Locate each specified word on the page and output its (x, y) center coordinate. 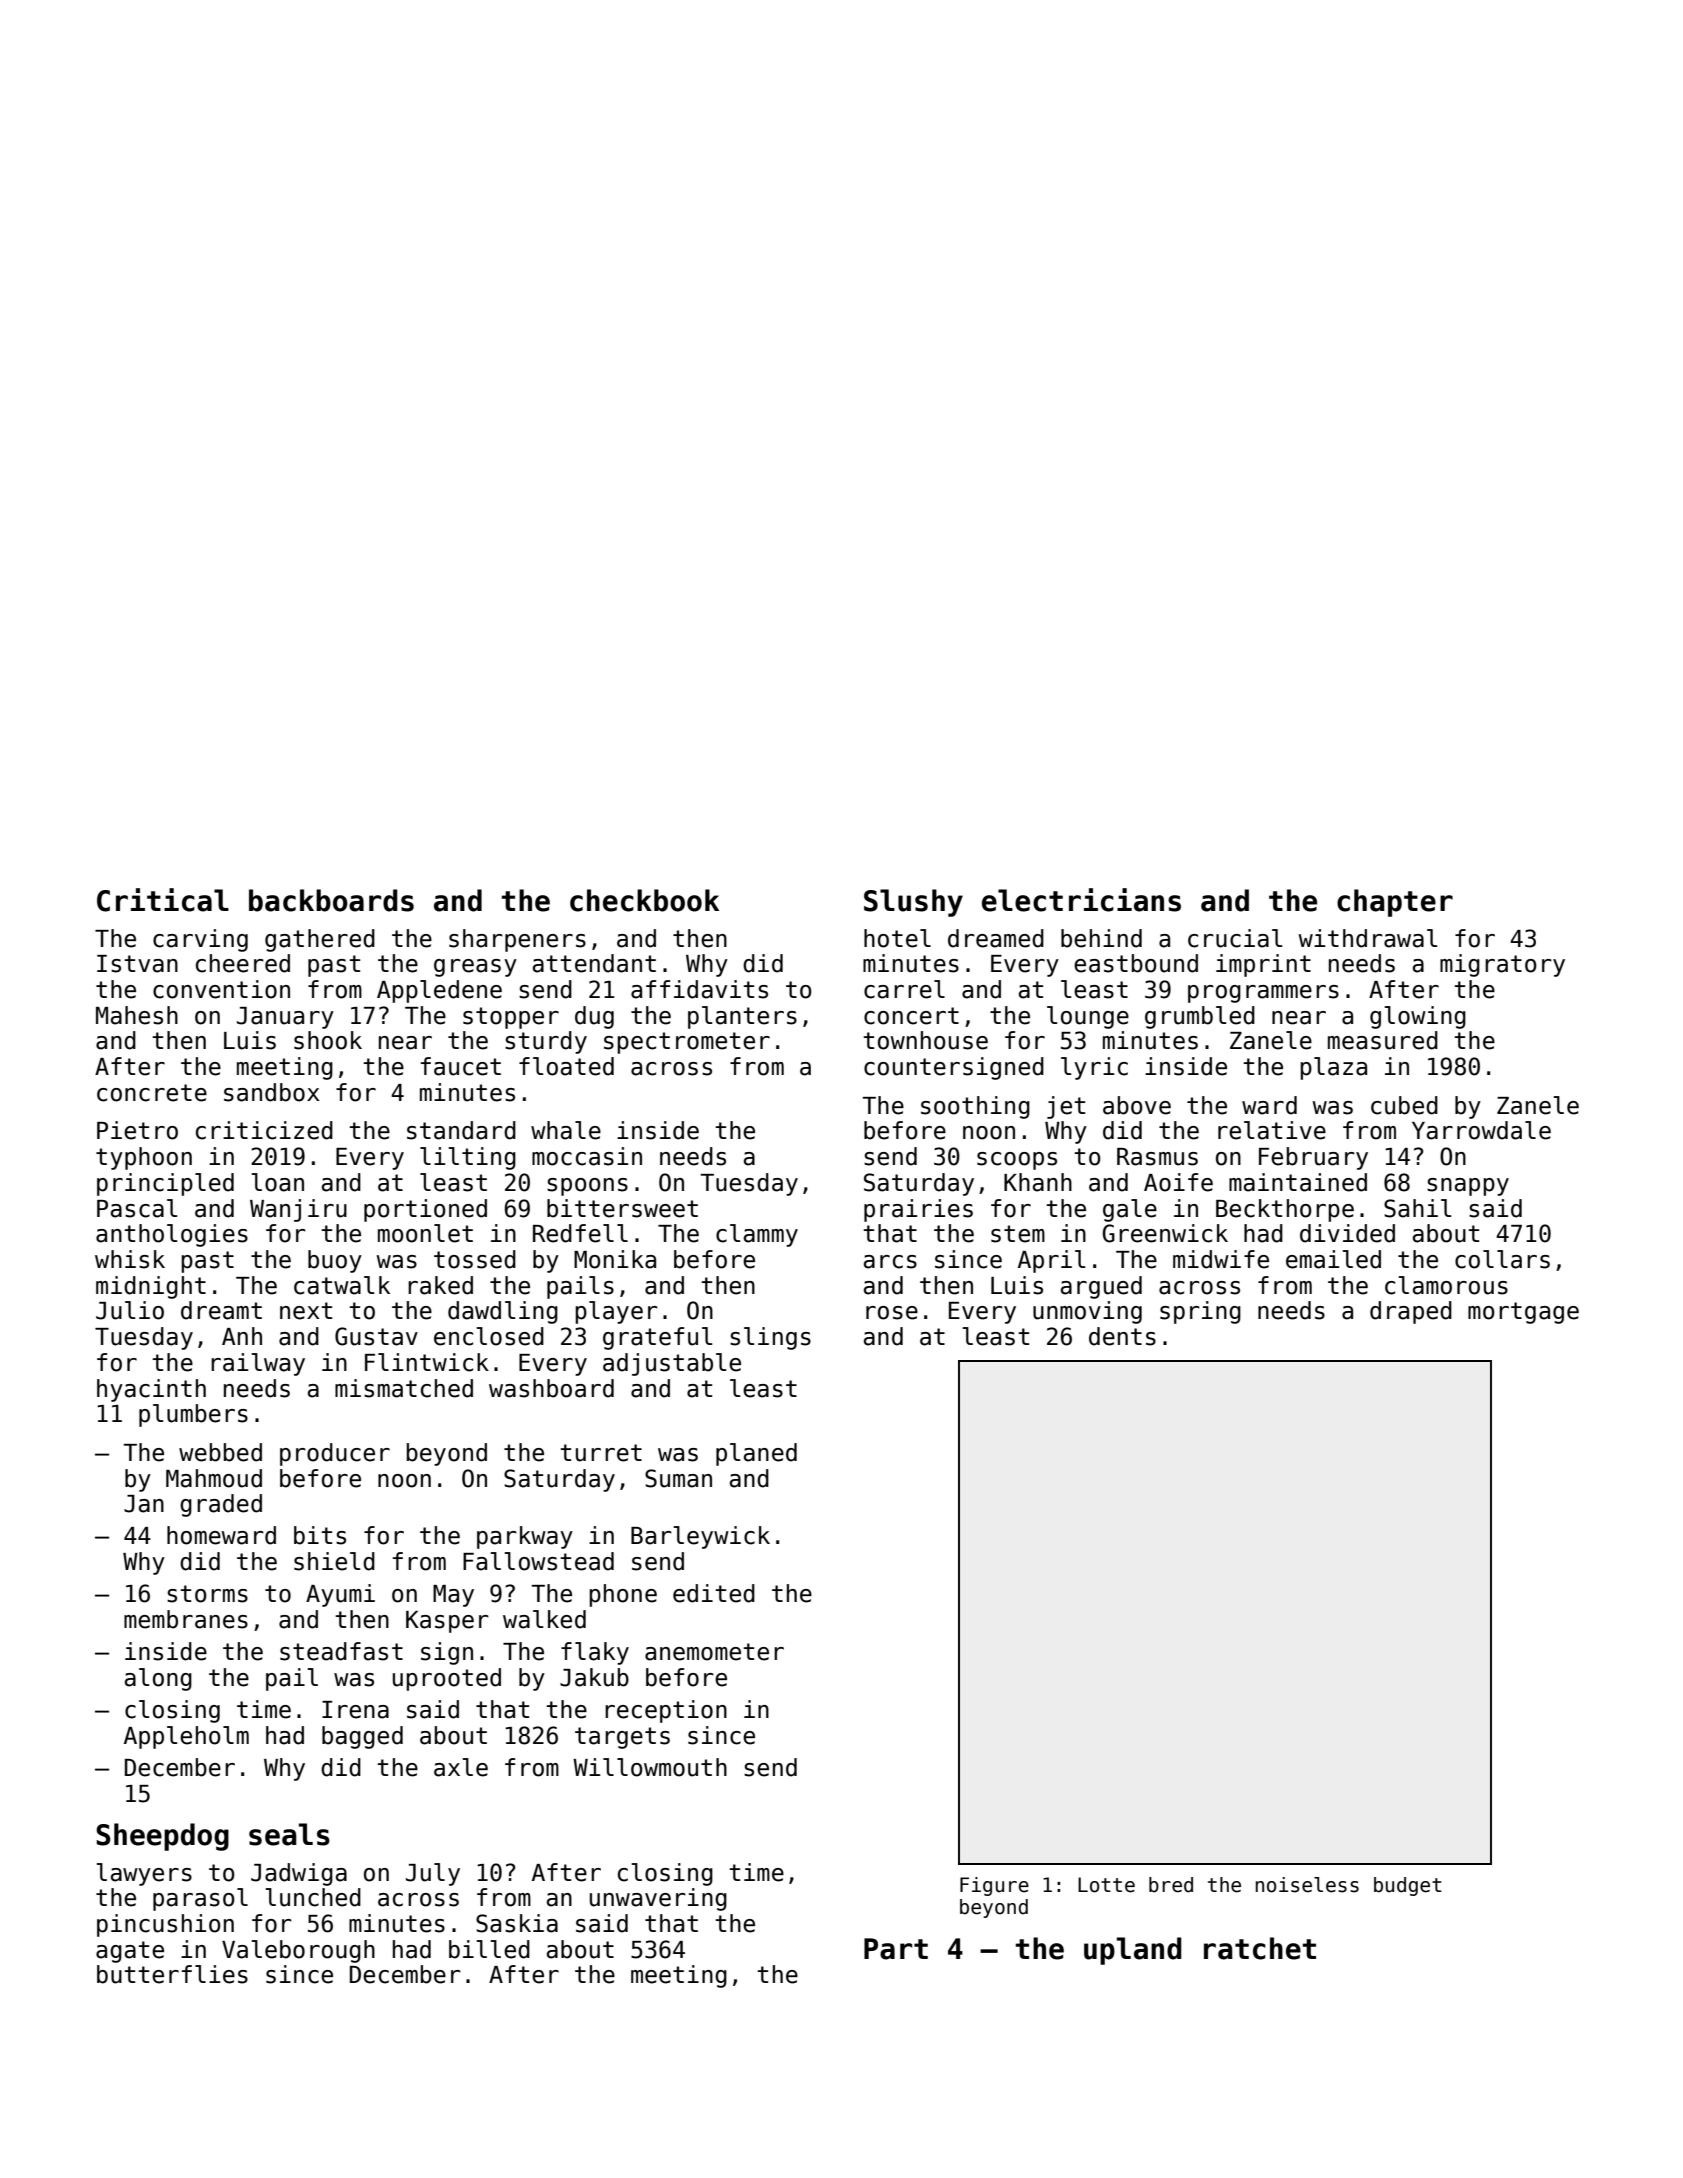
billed (489, 1949)
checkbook (644, 900)
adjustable (672, 1364)
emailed (1333, 1259)
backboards (331, 900)
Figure (994, 1886)
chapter (1395, 903)
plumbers (193, 1415)
